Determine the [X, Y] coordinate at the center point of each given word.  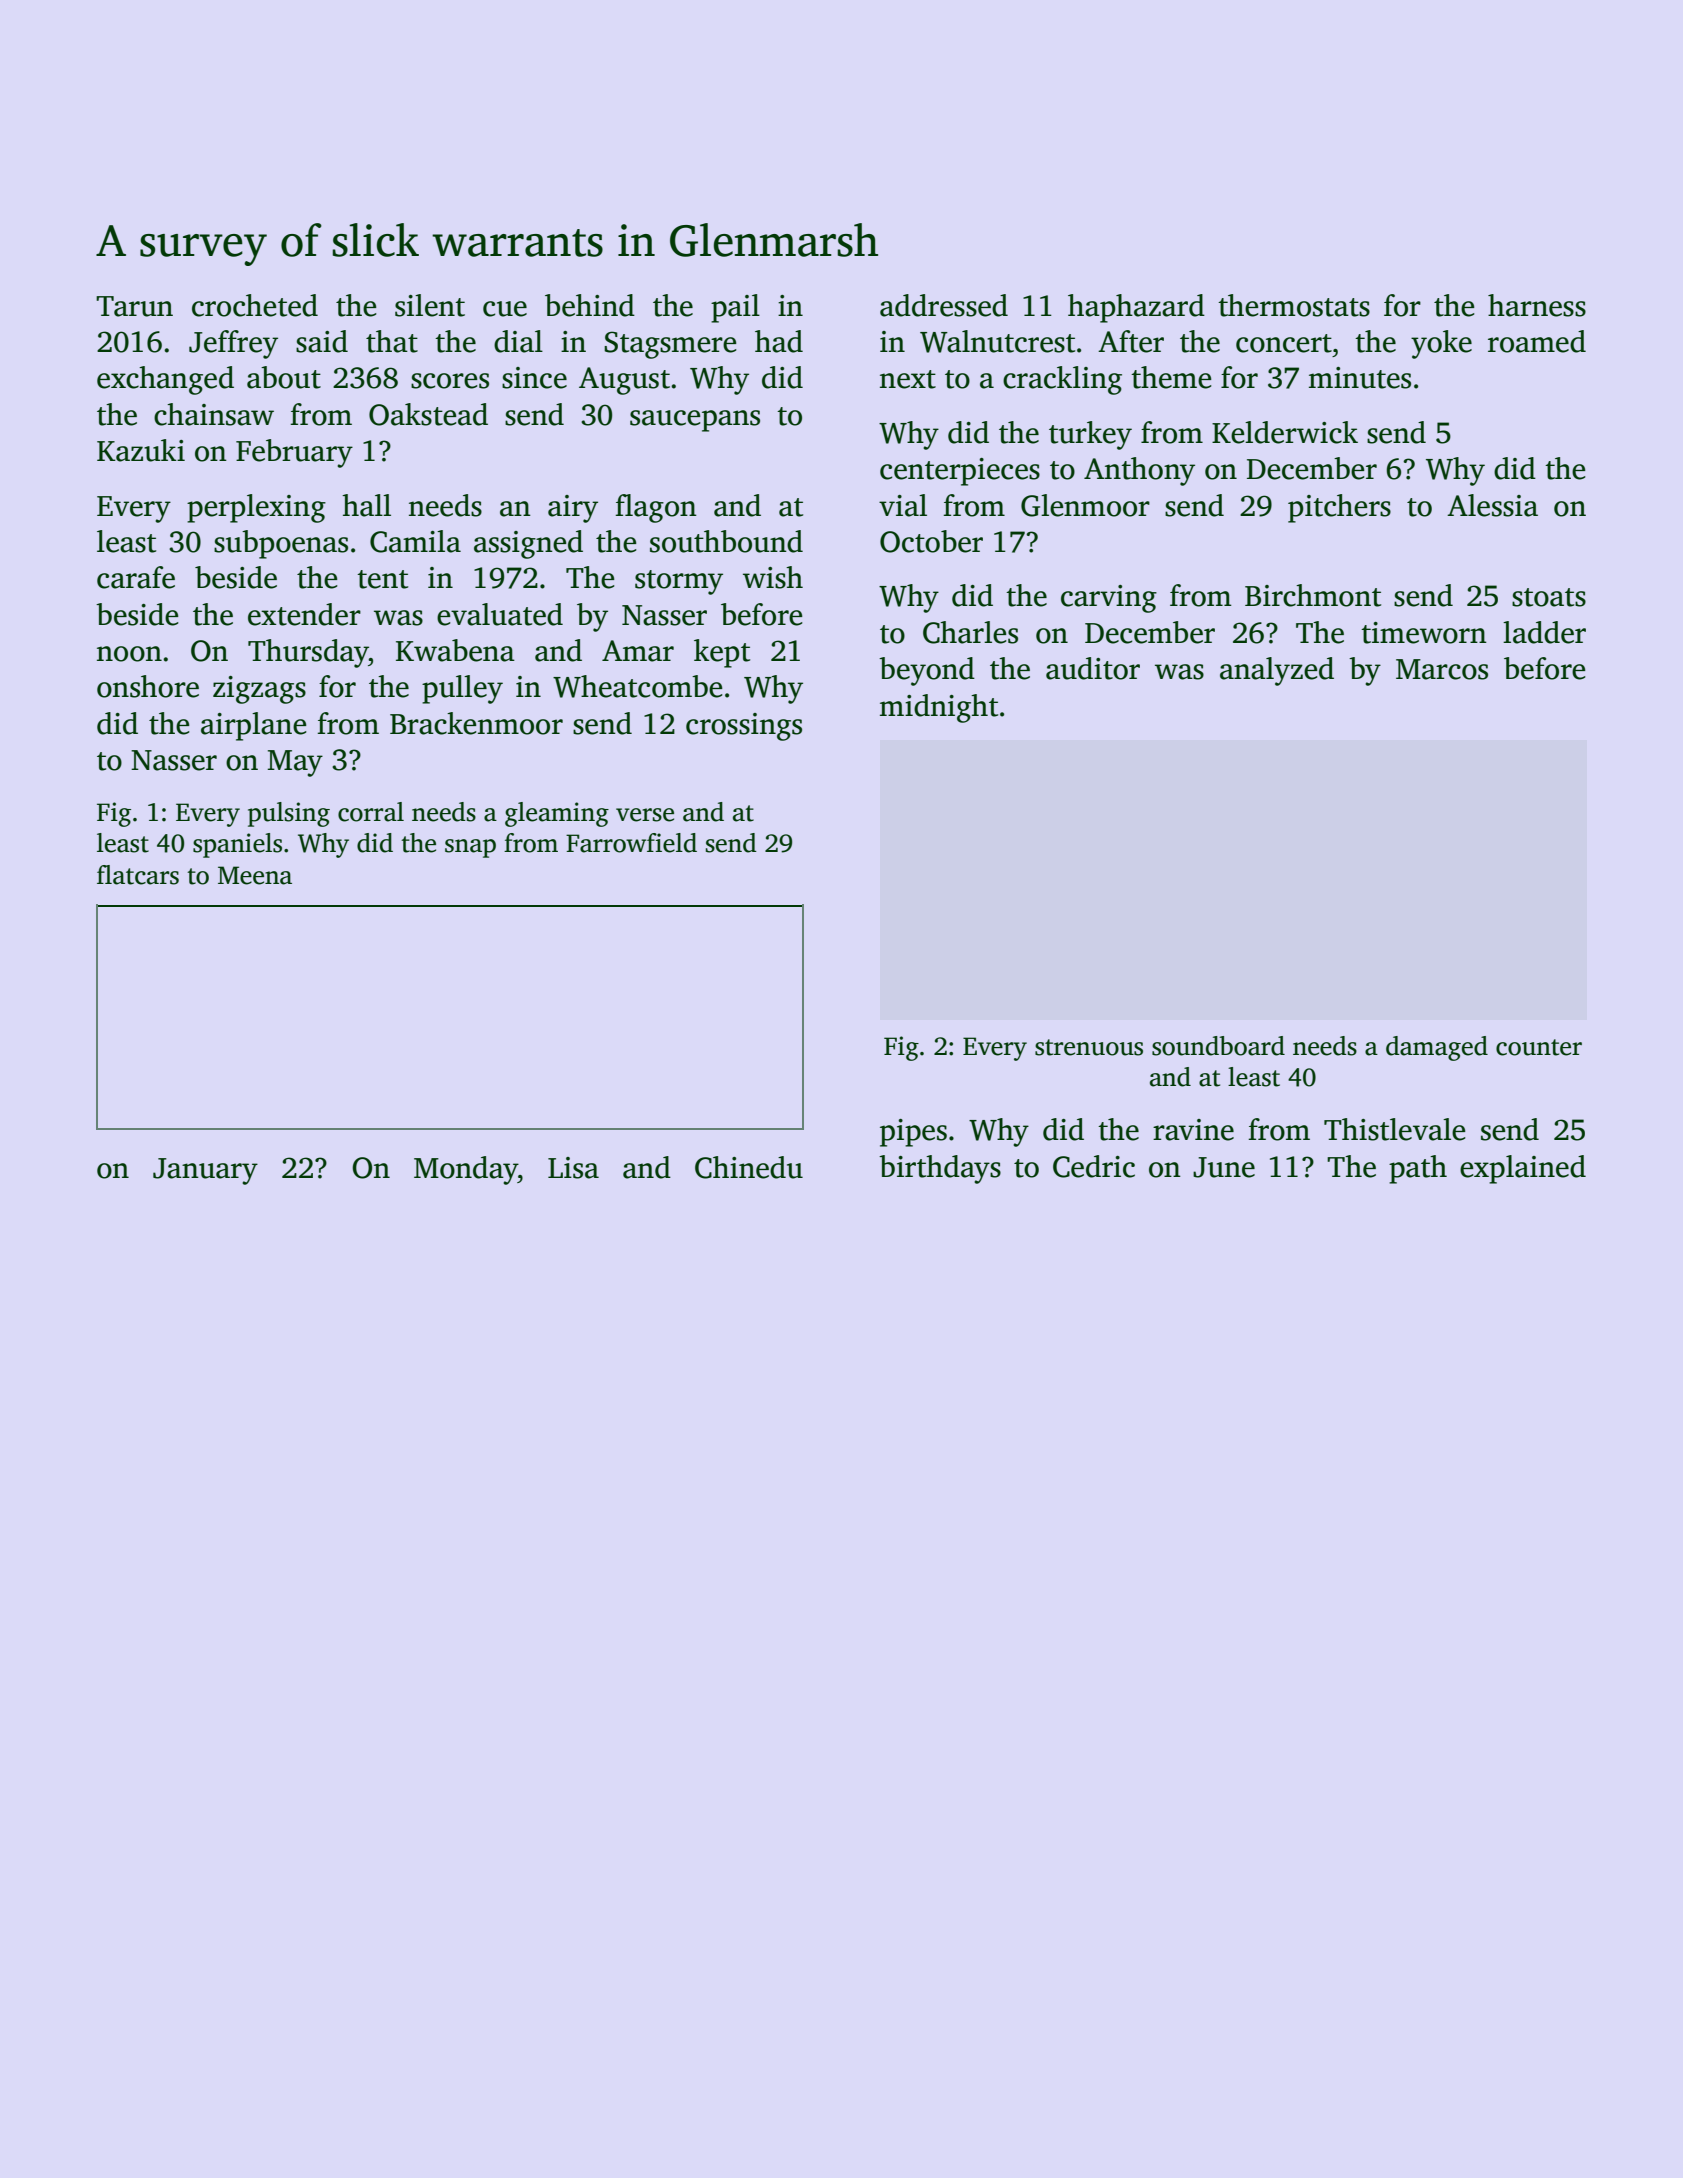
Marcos [1442, 669]
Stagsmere [670, 345]
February [294, 453]
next [908, 379]
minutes [1360, 378]
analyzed [1277, 671]
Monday [466, 1170]
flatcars [138, 875]
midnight [939, 708]
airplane [253, 726]
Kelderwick [1285, 432]
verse [645, 815]
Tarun [134, 306]
